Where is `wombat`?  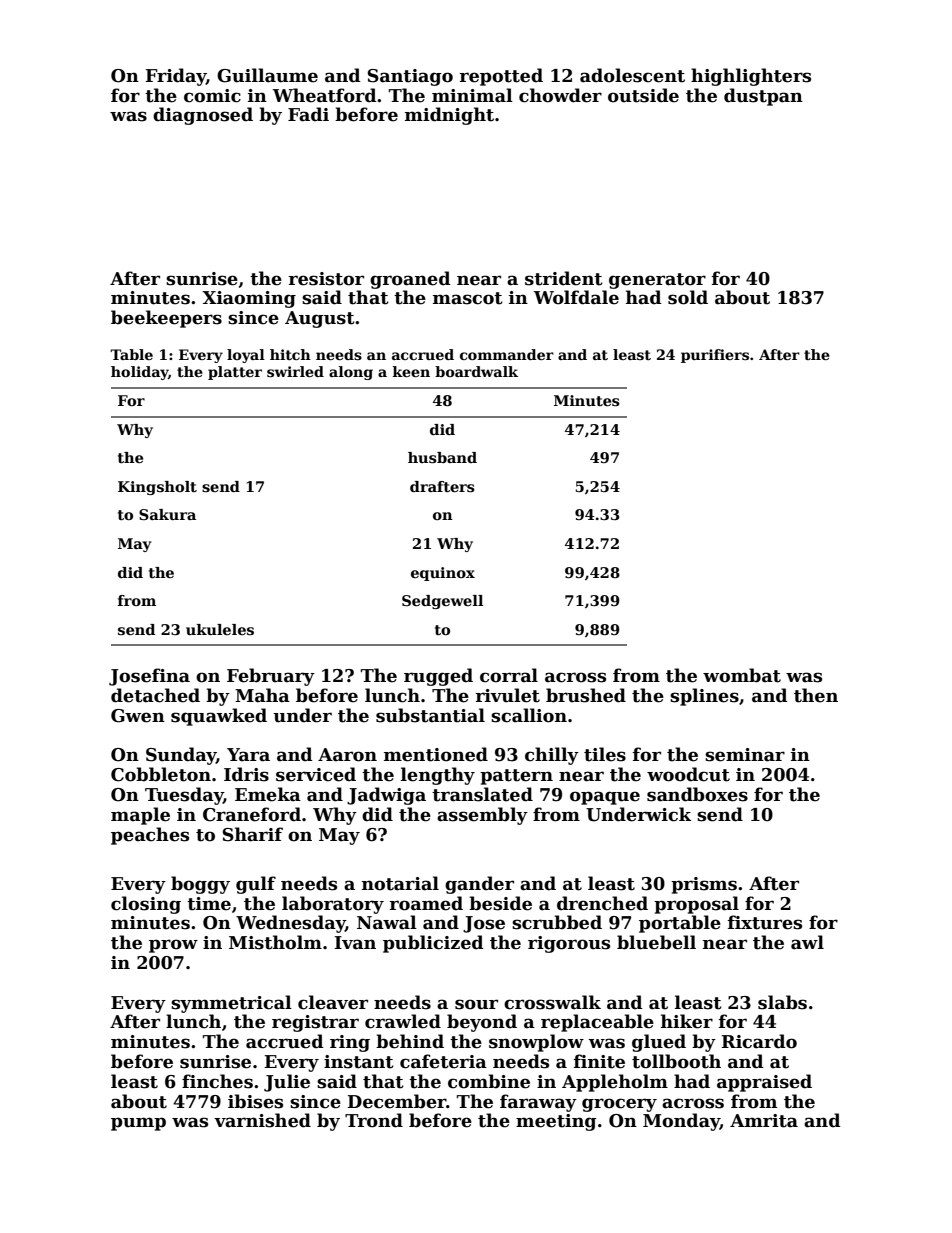
wombat is located at coordinates (742, 675).
